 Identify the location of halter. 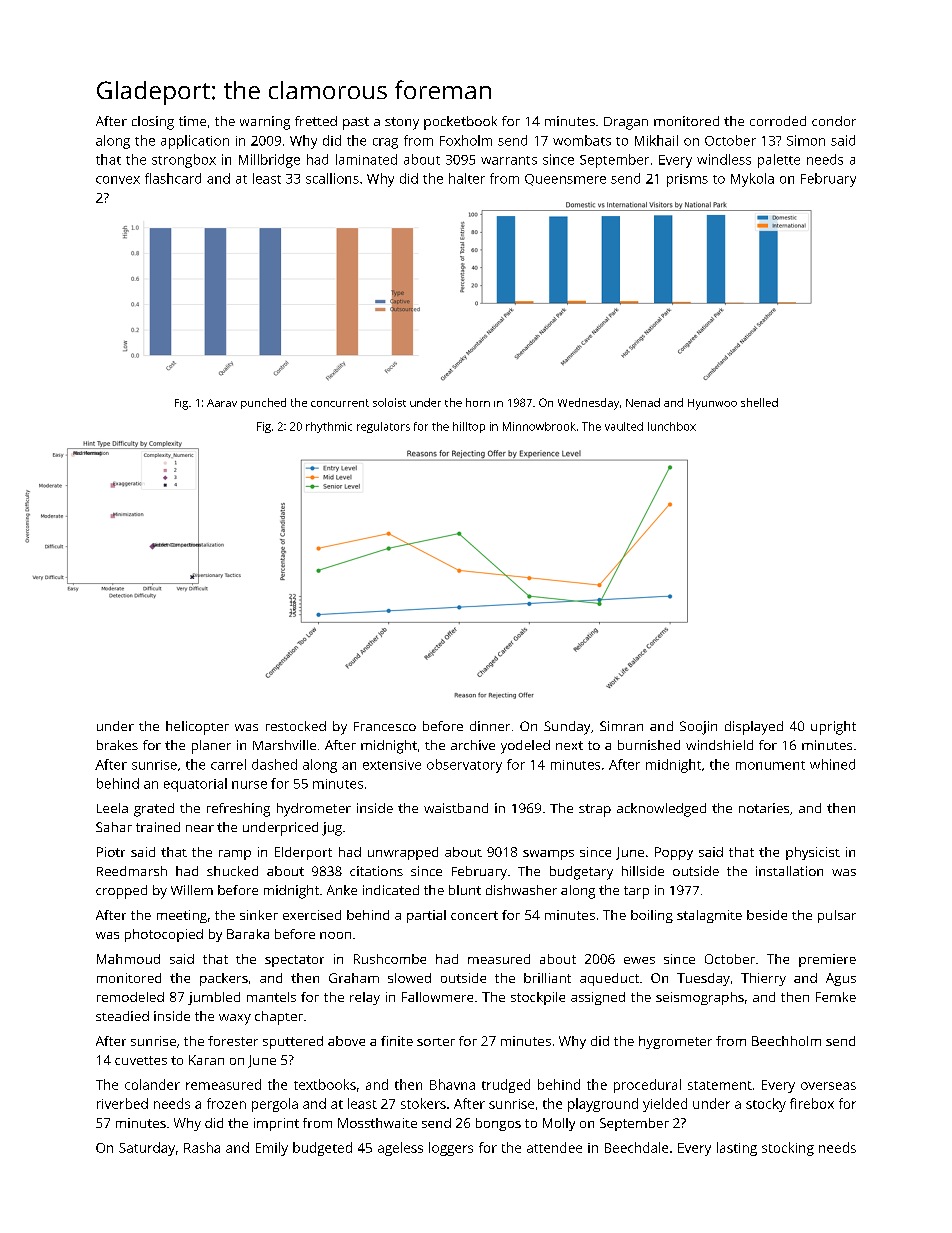
(467, 178).
